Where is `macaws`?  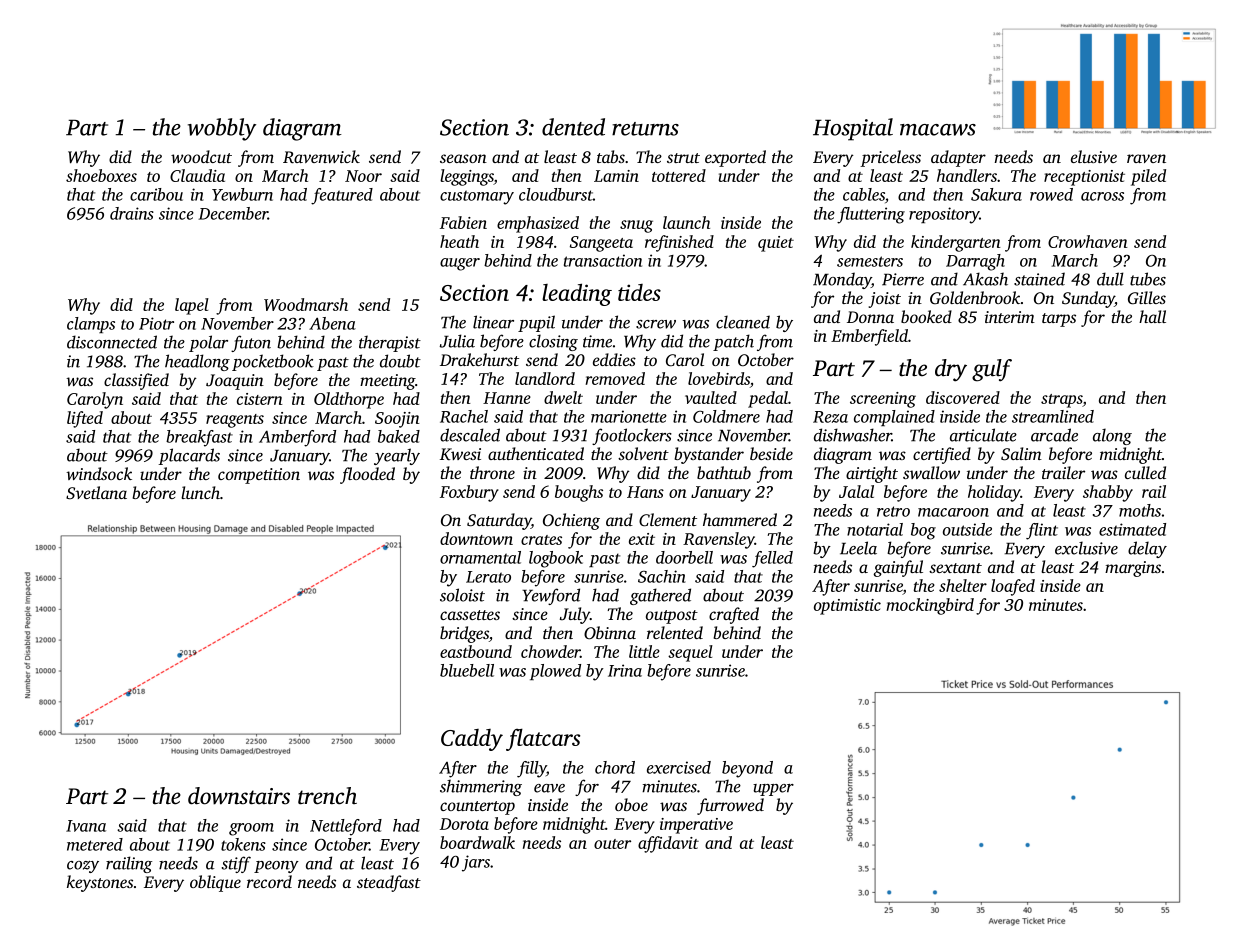
macaws is located at coordinates (938, 130).
